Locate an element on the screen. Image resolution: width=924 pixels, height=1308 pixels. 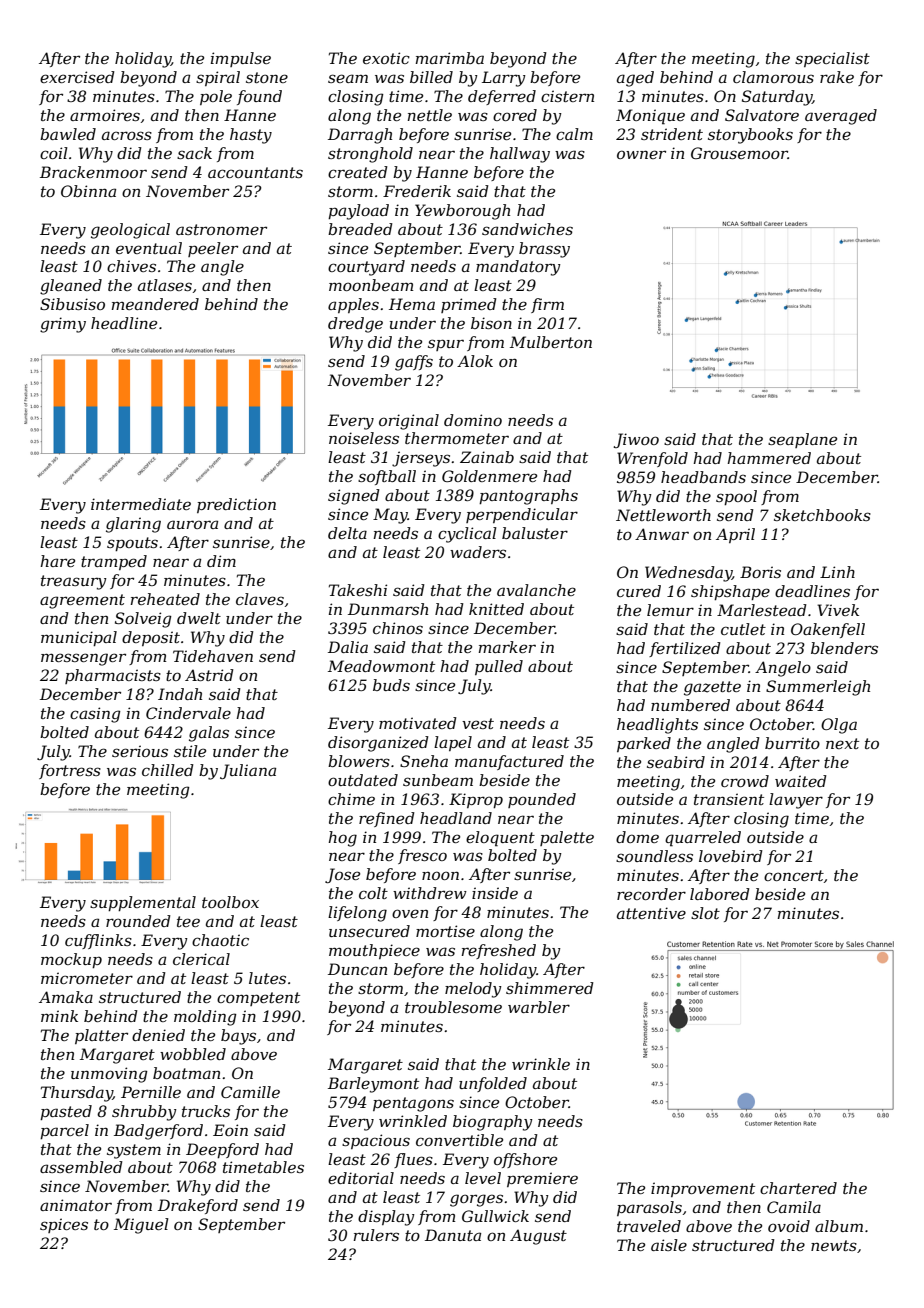
spices is located at coordinates (64, 1225).
